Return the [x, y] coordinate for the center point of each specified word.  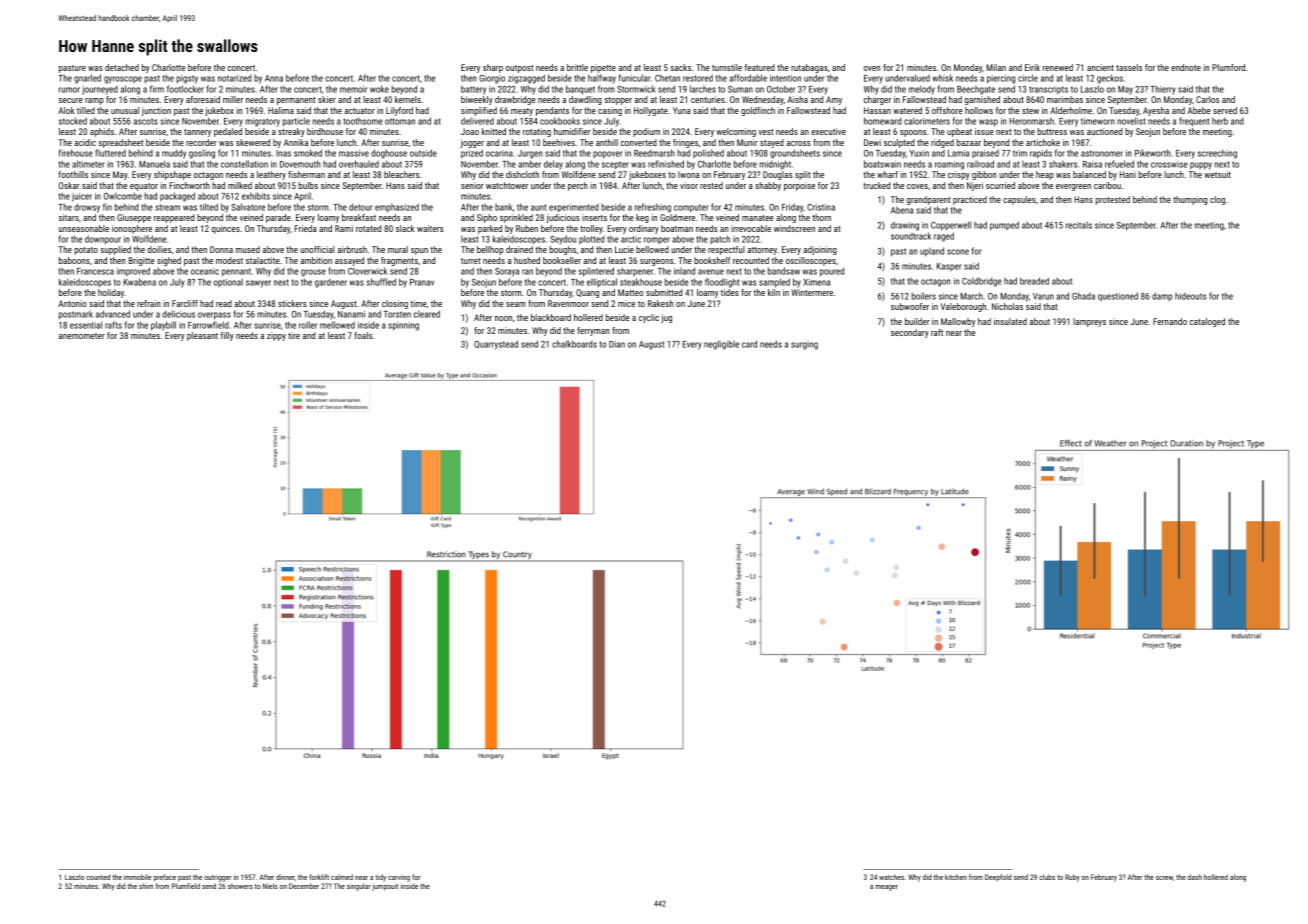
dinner [285, 877]
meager [886, 888]
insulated [1010, 321]
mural [398, 249]
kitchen [956, 877]
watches [891, 877]
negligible [721, 345]
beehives [559, 142]
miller [233, 99]
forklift [319, 877]
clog [1217, 200]
